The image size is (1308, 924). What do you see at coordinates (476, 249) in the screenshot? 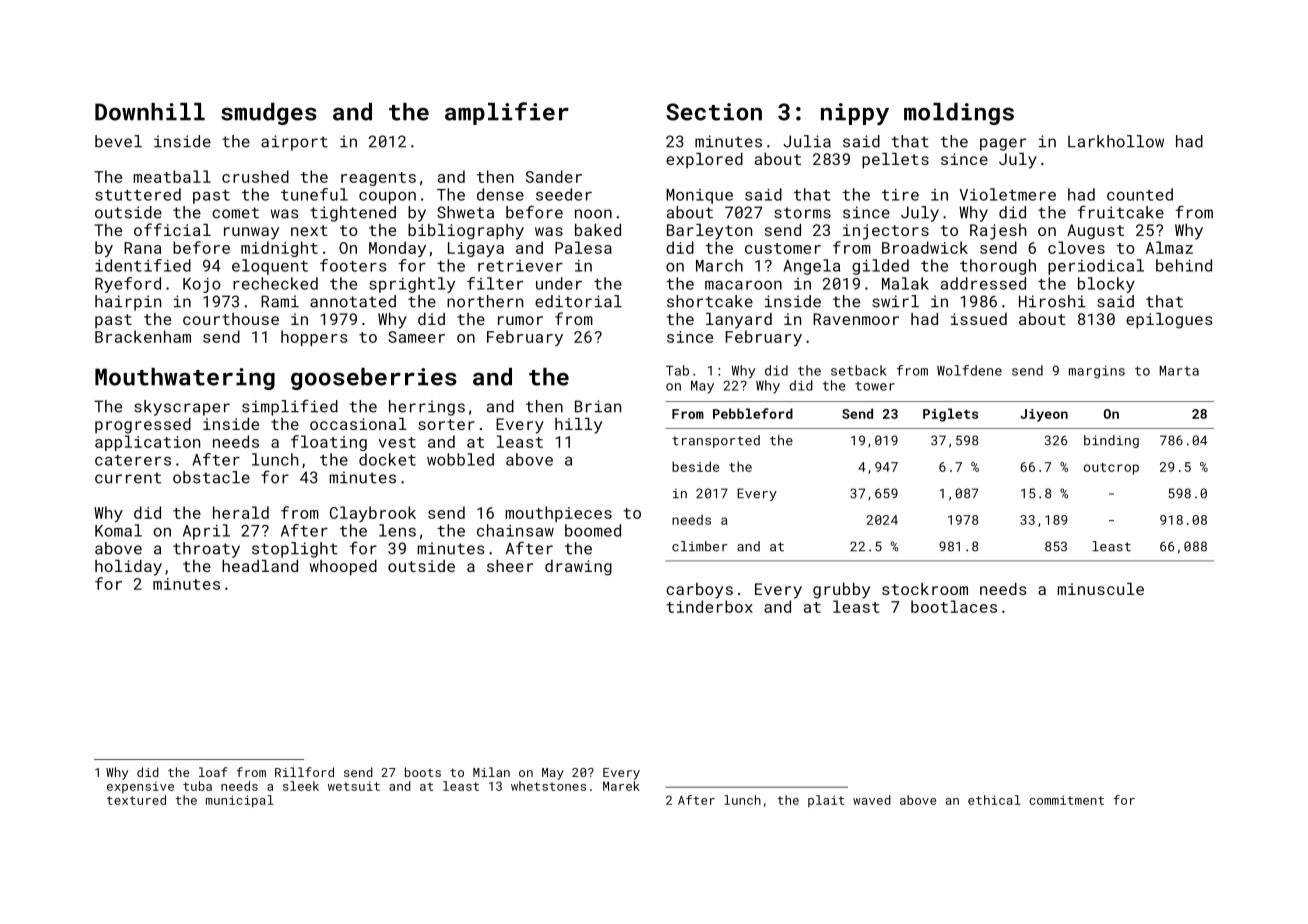
I see `Ligaya` at bounding box center [476, 249].
